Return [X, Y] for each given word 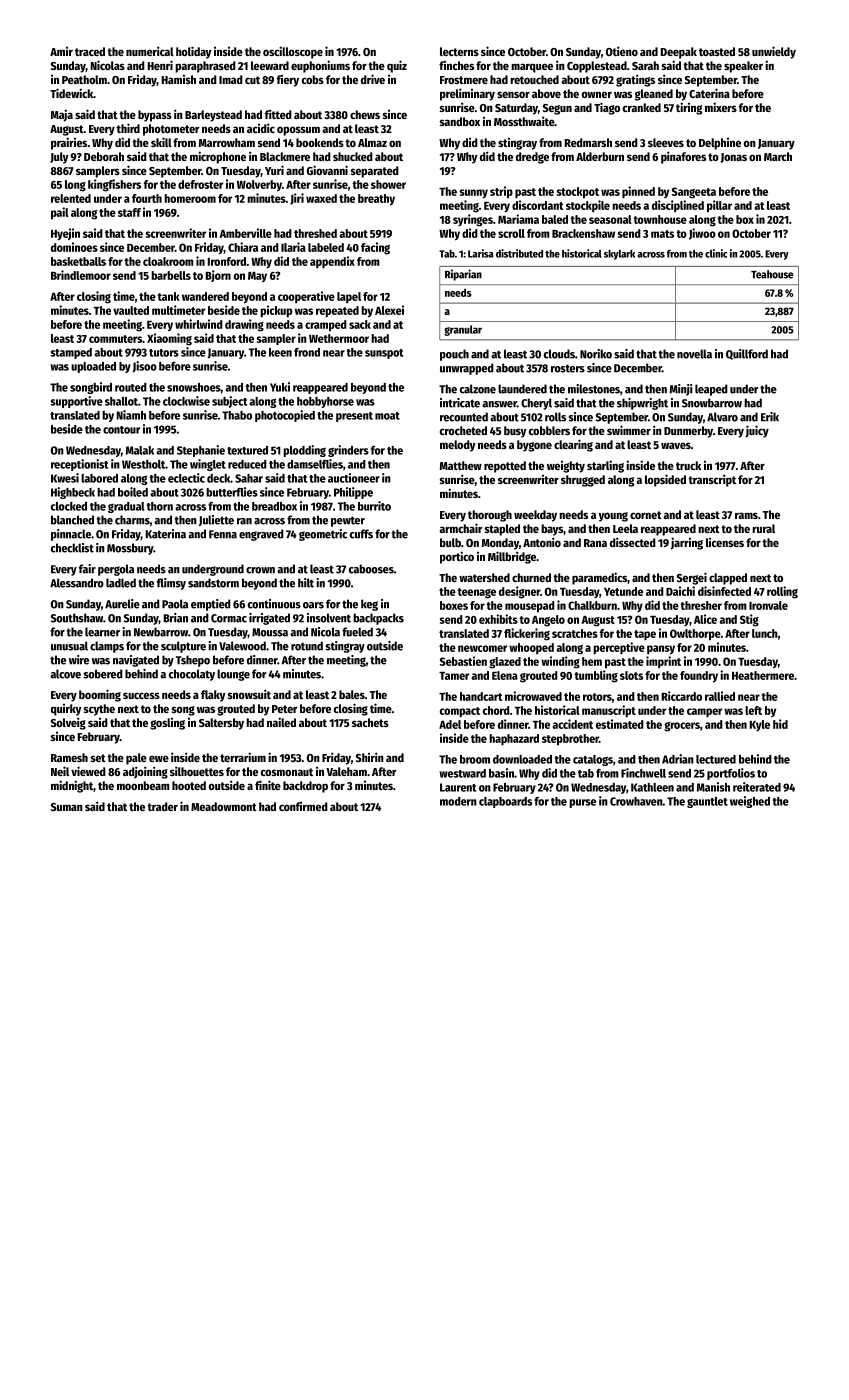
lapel [349, 297]
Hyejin [65, 234]
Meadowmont [224, 806]
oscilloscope [293, 52]
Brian [176, 618]
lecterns [459, 51]
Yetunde [623, 591]
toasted [717, 51]
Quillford [747, 354]
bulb [450, 542]
